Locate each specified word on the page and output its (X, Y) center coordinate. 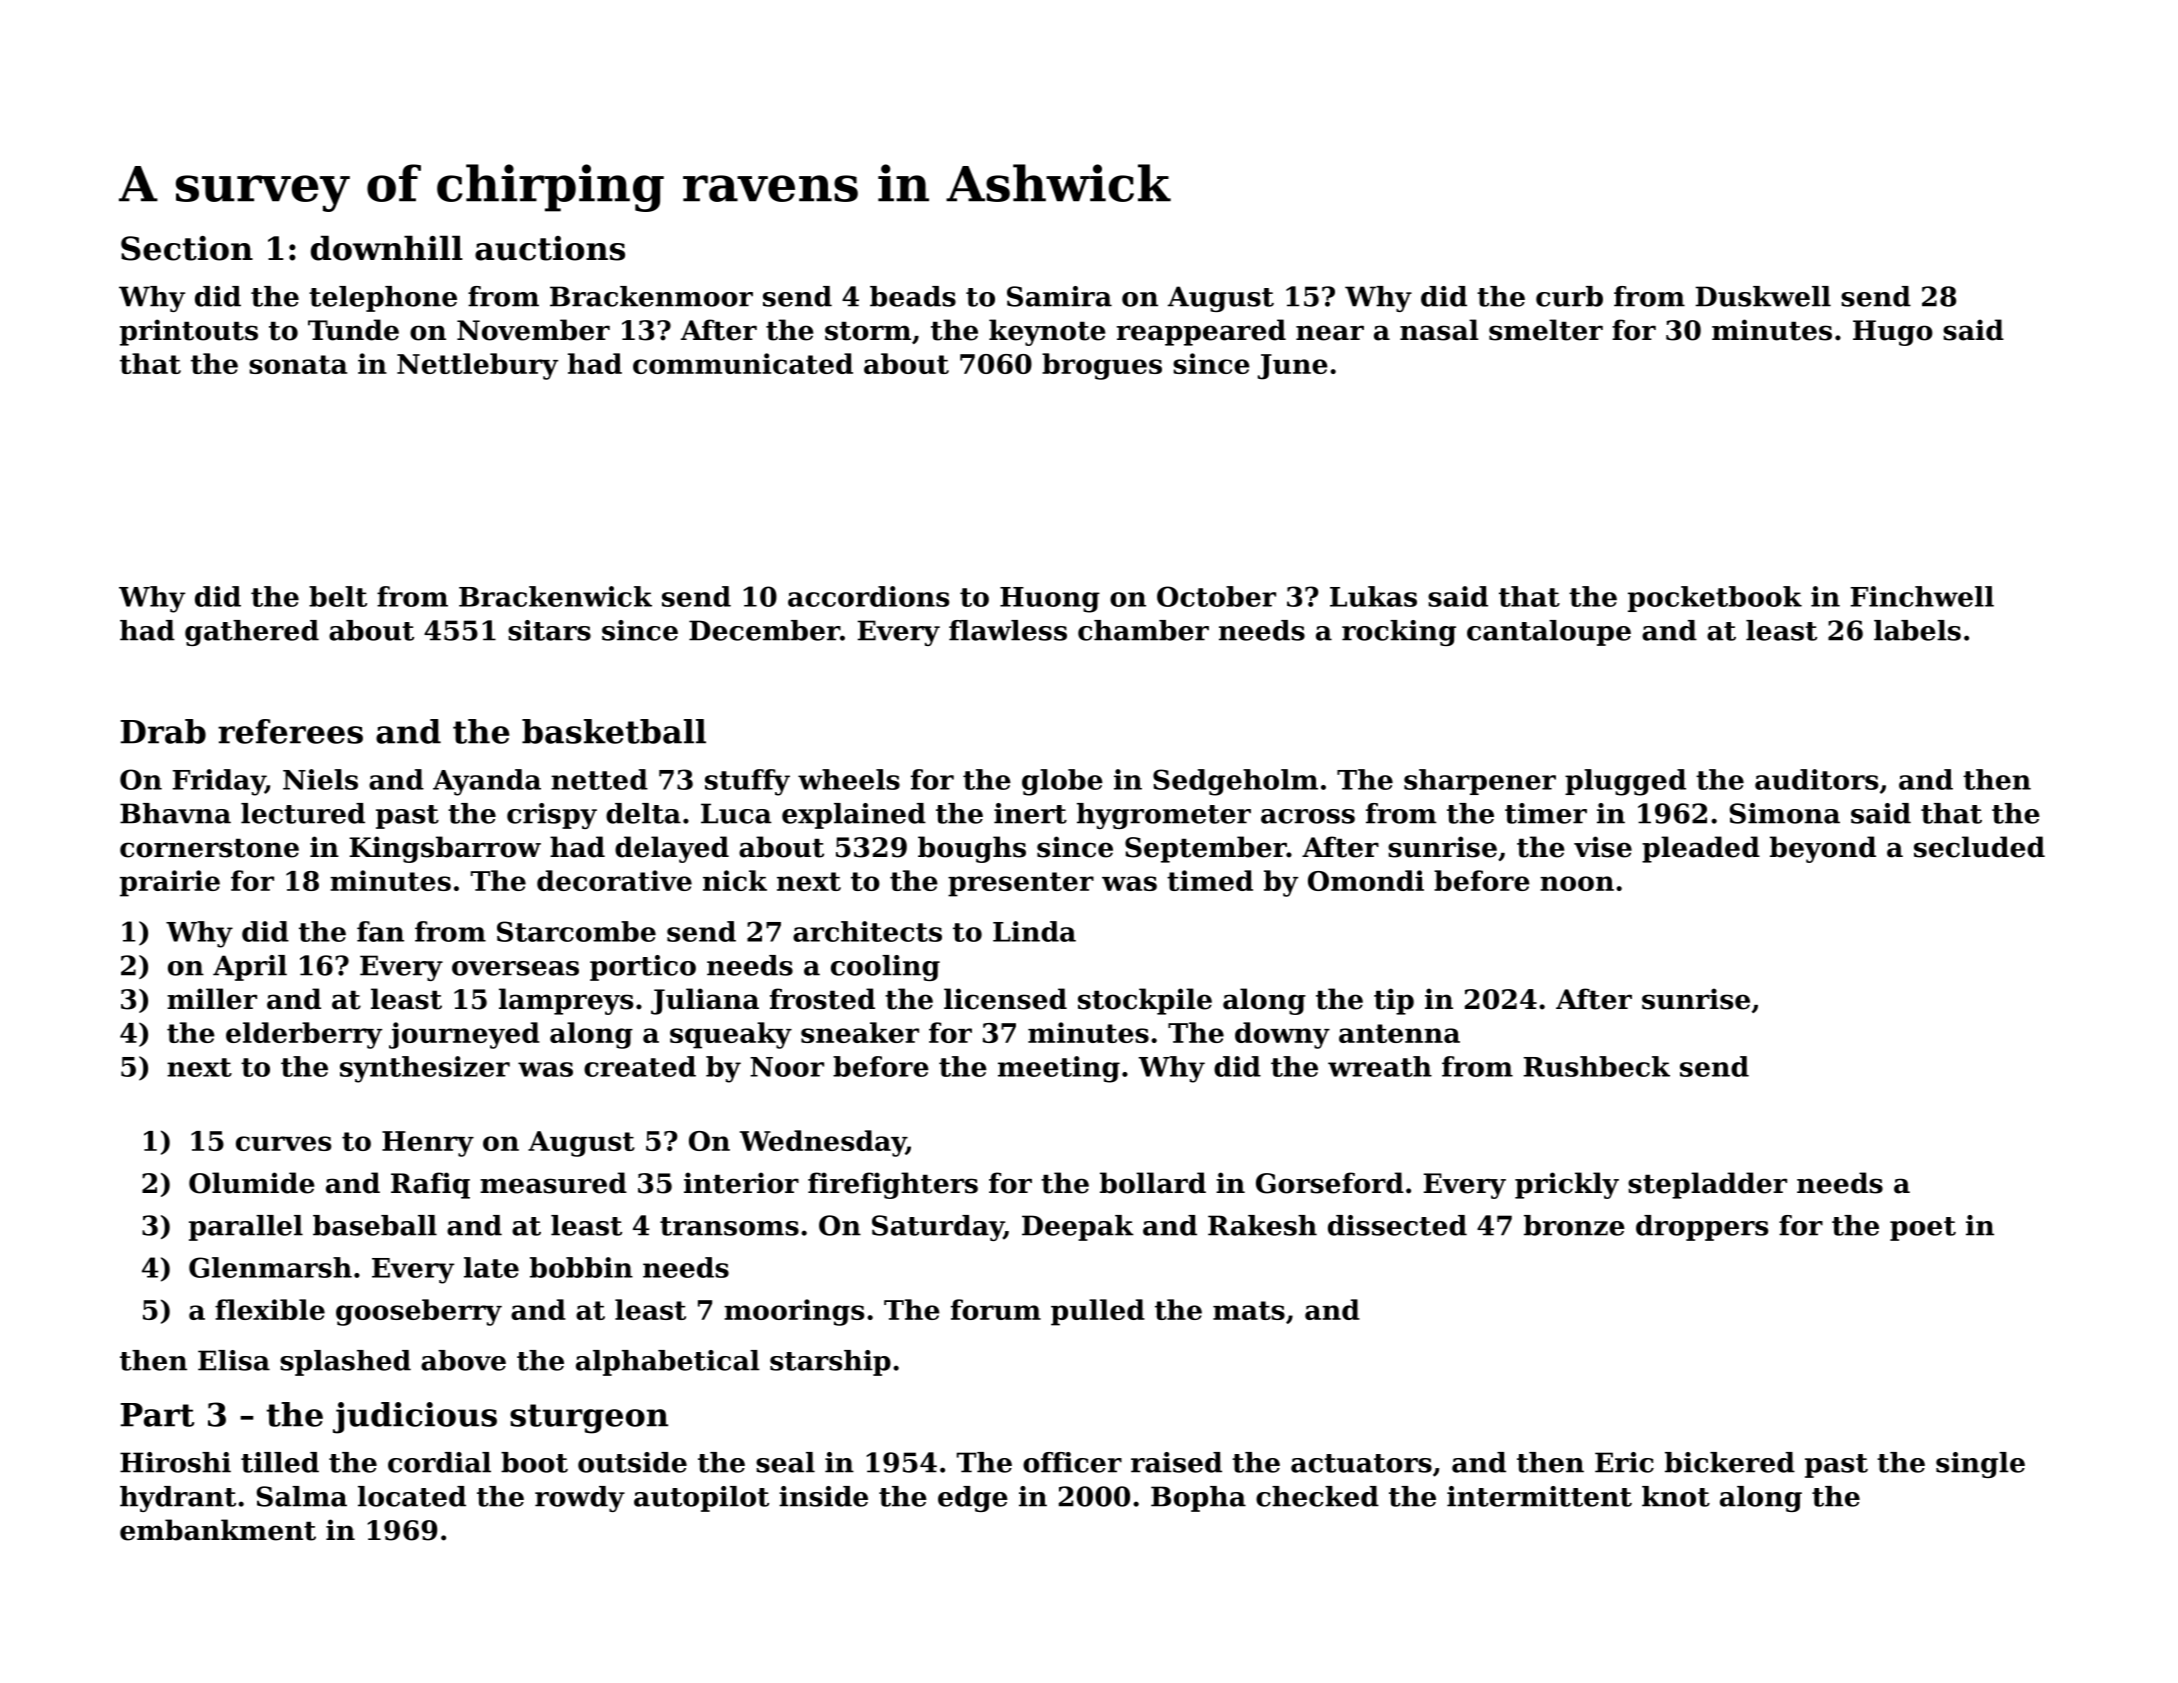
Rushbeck (1597, 1066)
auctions (550, 248)
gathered (252, 633)
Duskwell (1763, 296)
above (463, 1360)
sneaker (860, 1032)
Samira (1059, 296)
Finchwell (1922, 596)
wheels (849, 779)
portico (643, 968)
